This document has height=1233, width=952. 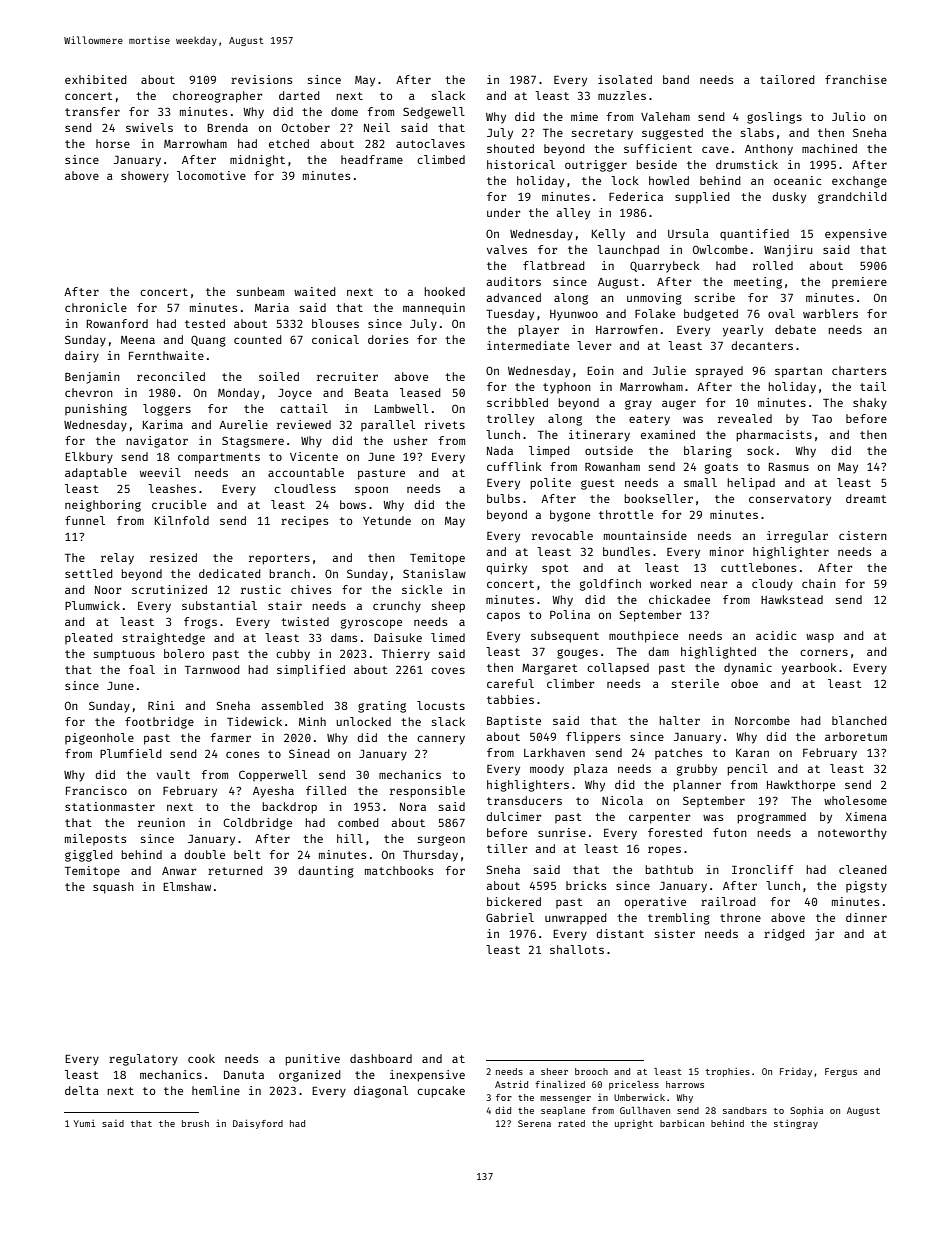 What do you see at coordinates (773, 265) in the document?
I see `rolled` at bounding box center [773, 265].
